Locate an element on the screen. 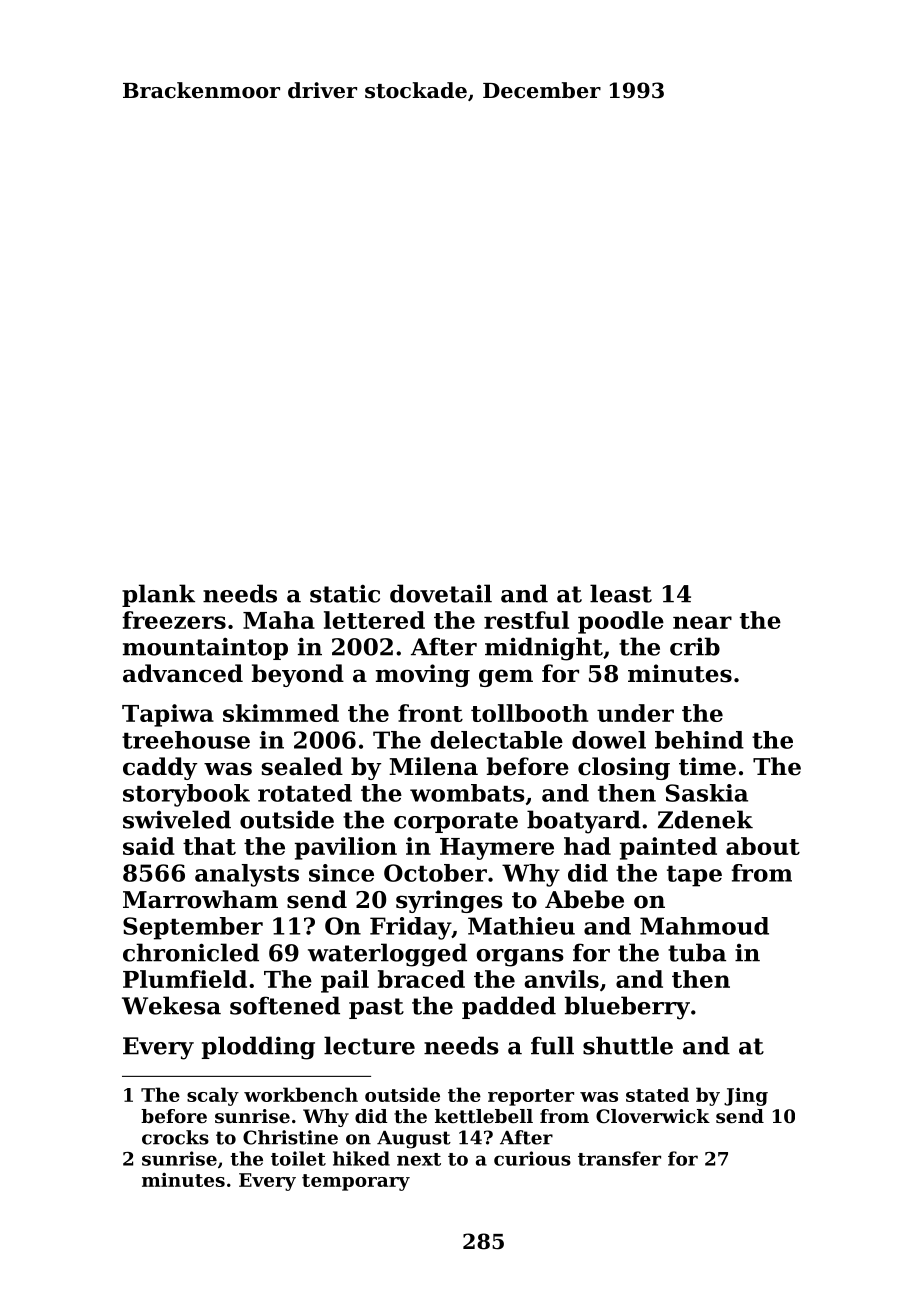  poodle is located at coordinates (621, 622).
